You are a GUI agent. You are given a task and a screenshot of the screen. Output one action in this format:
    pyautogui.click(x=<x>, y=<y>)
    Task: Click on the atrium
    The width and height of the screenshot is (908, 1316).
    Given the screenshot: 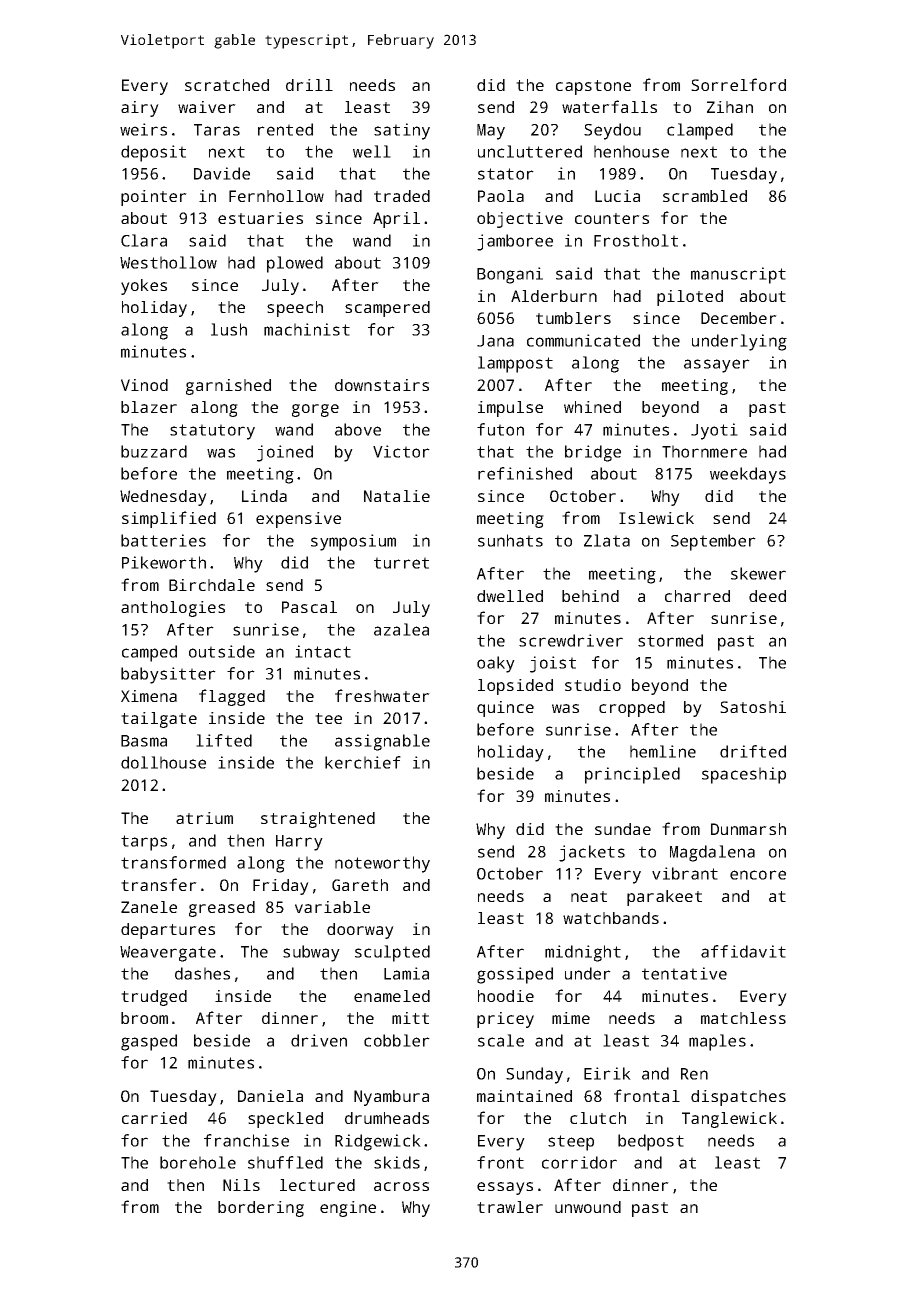 What is the action you would take?
    pyautogui.click(x=204, y=818)
